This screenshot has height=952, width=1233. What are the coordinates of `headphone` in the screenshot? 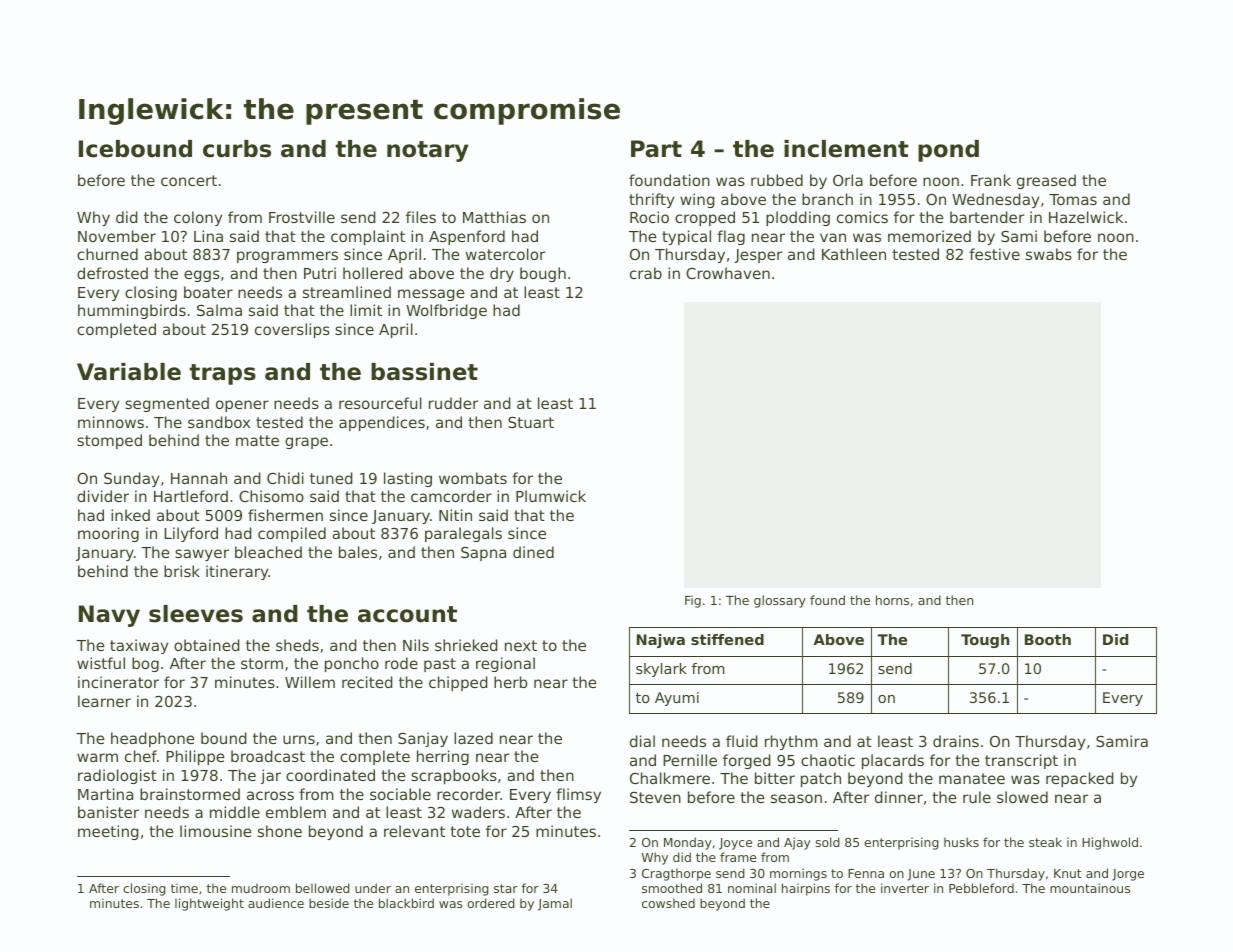 It's located at (153, 739).
